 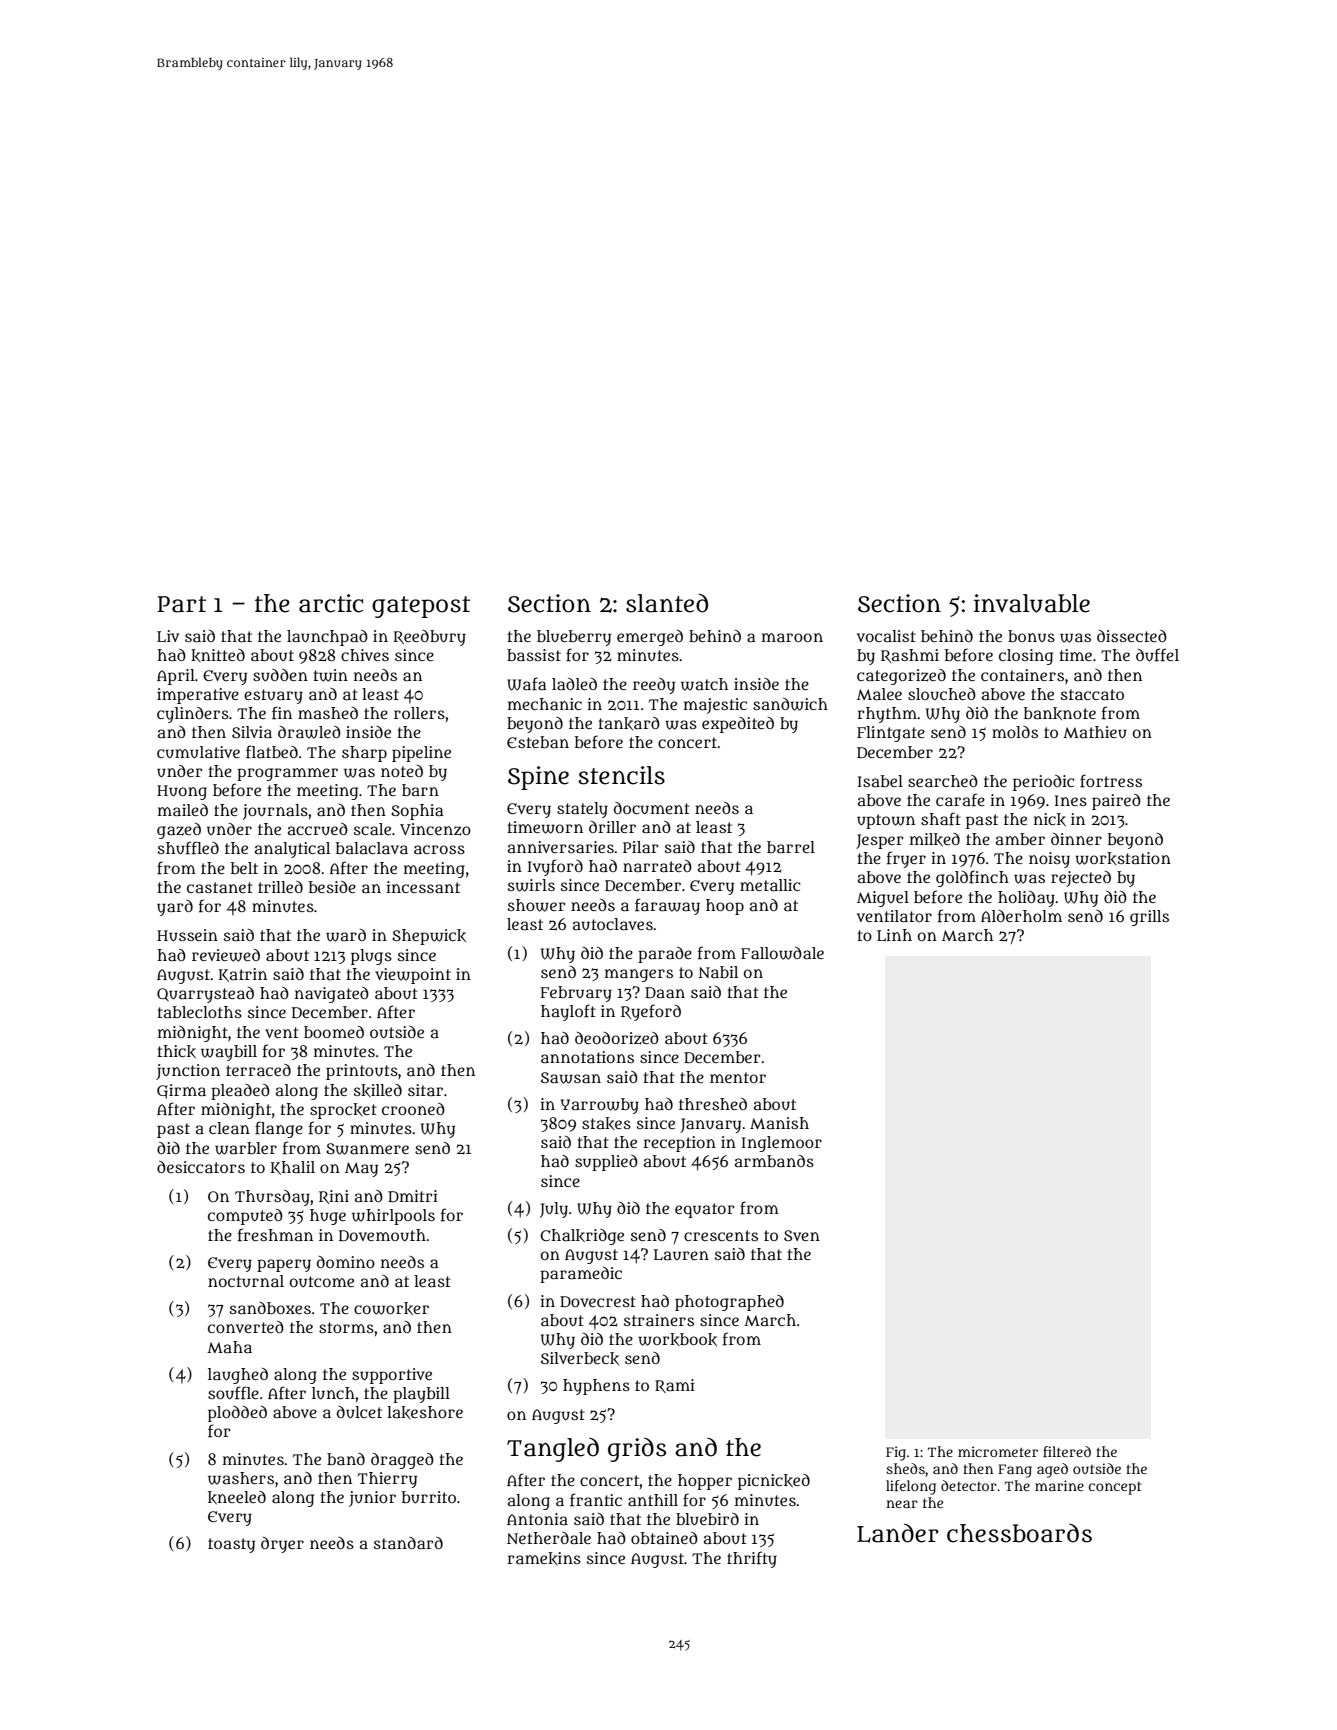 I want to click on Girma, so click(x=181, y=1091).
